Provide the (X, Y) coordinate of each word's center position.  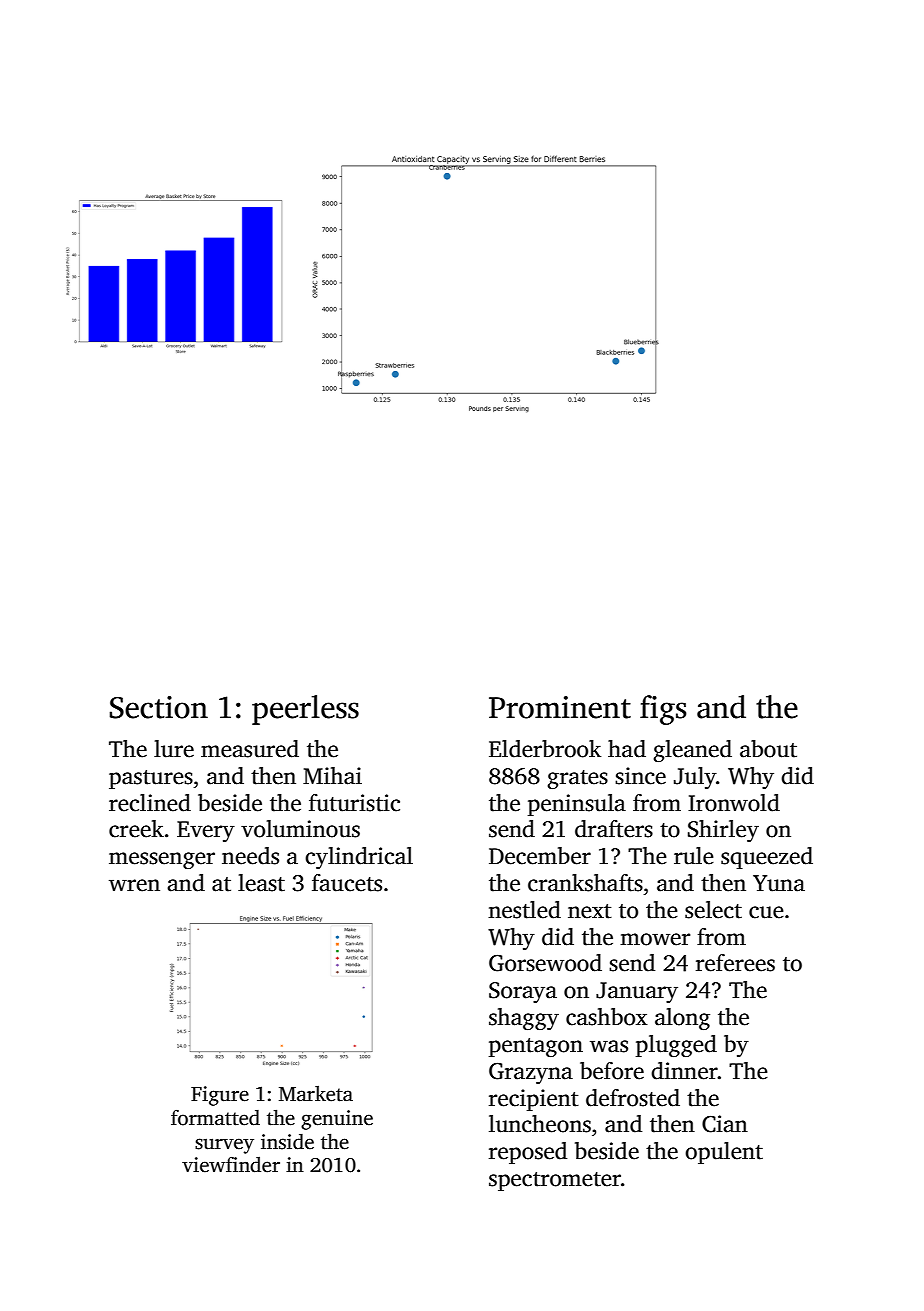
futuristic (354, 803)
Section (159, 707)
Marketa (316, 1094)
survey (224, 1146)
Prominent (560, 707)
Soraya (523, 992)
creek (136, 829)
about (768, 749)
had (627, 749)
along (682, 1019)
